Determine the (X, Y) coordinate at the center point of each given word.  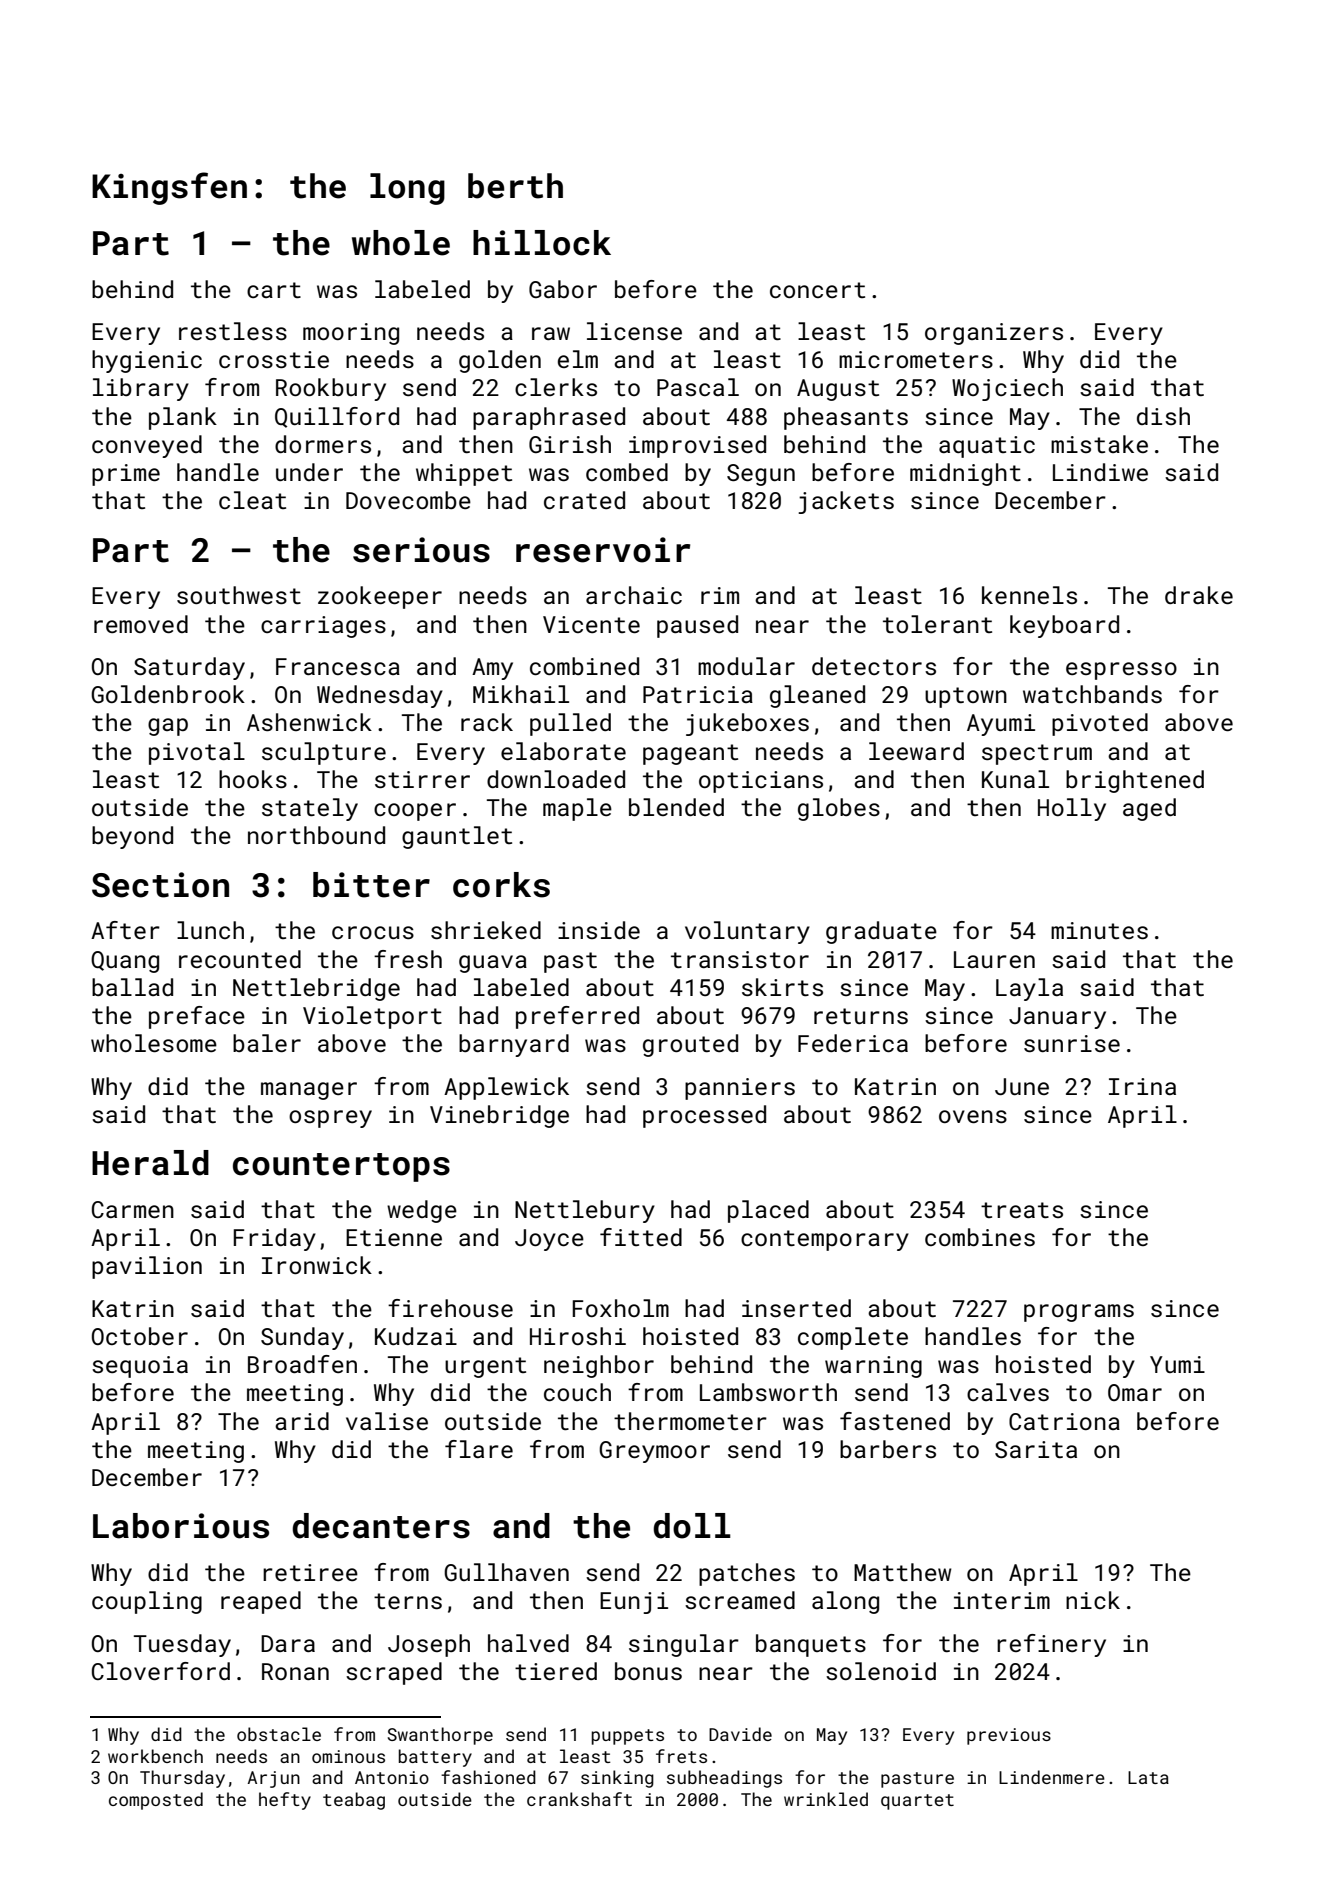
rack (487, 722)
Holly (1072, 809)
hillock (542, 243)
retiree (310, 1572)
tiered (556, 1671)
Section (160, 885)
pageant (690, 754)
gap (168, 727)
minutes (1099, 930)
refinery (1051, 1645)
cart (274, 290)
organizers (994, 334)
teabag (354, 1801)
